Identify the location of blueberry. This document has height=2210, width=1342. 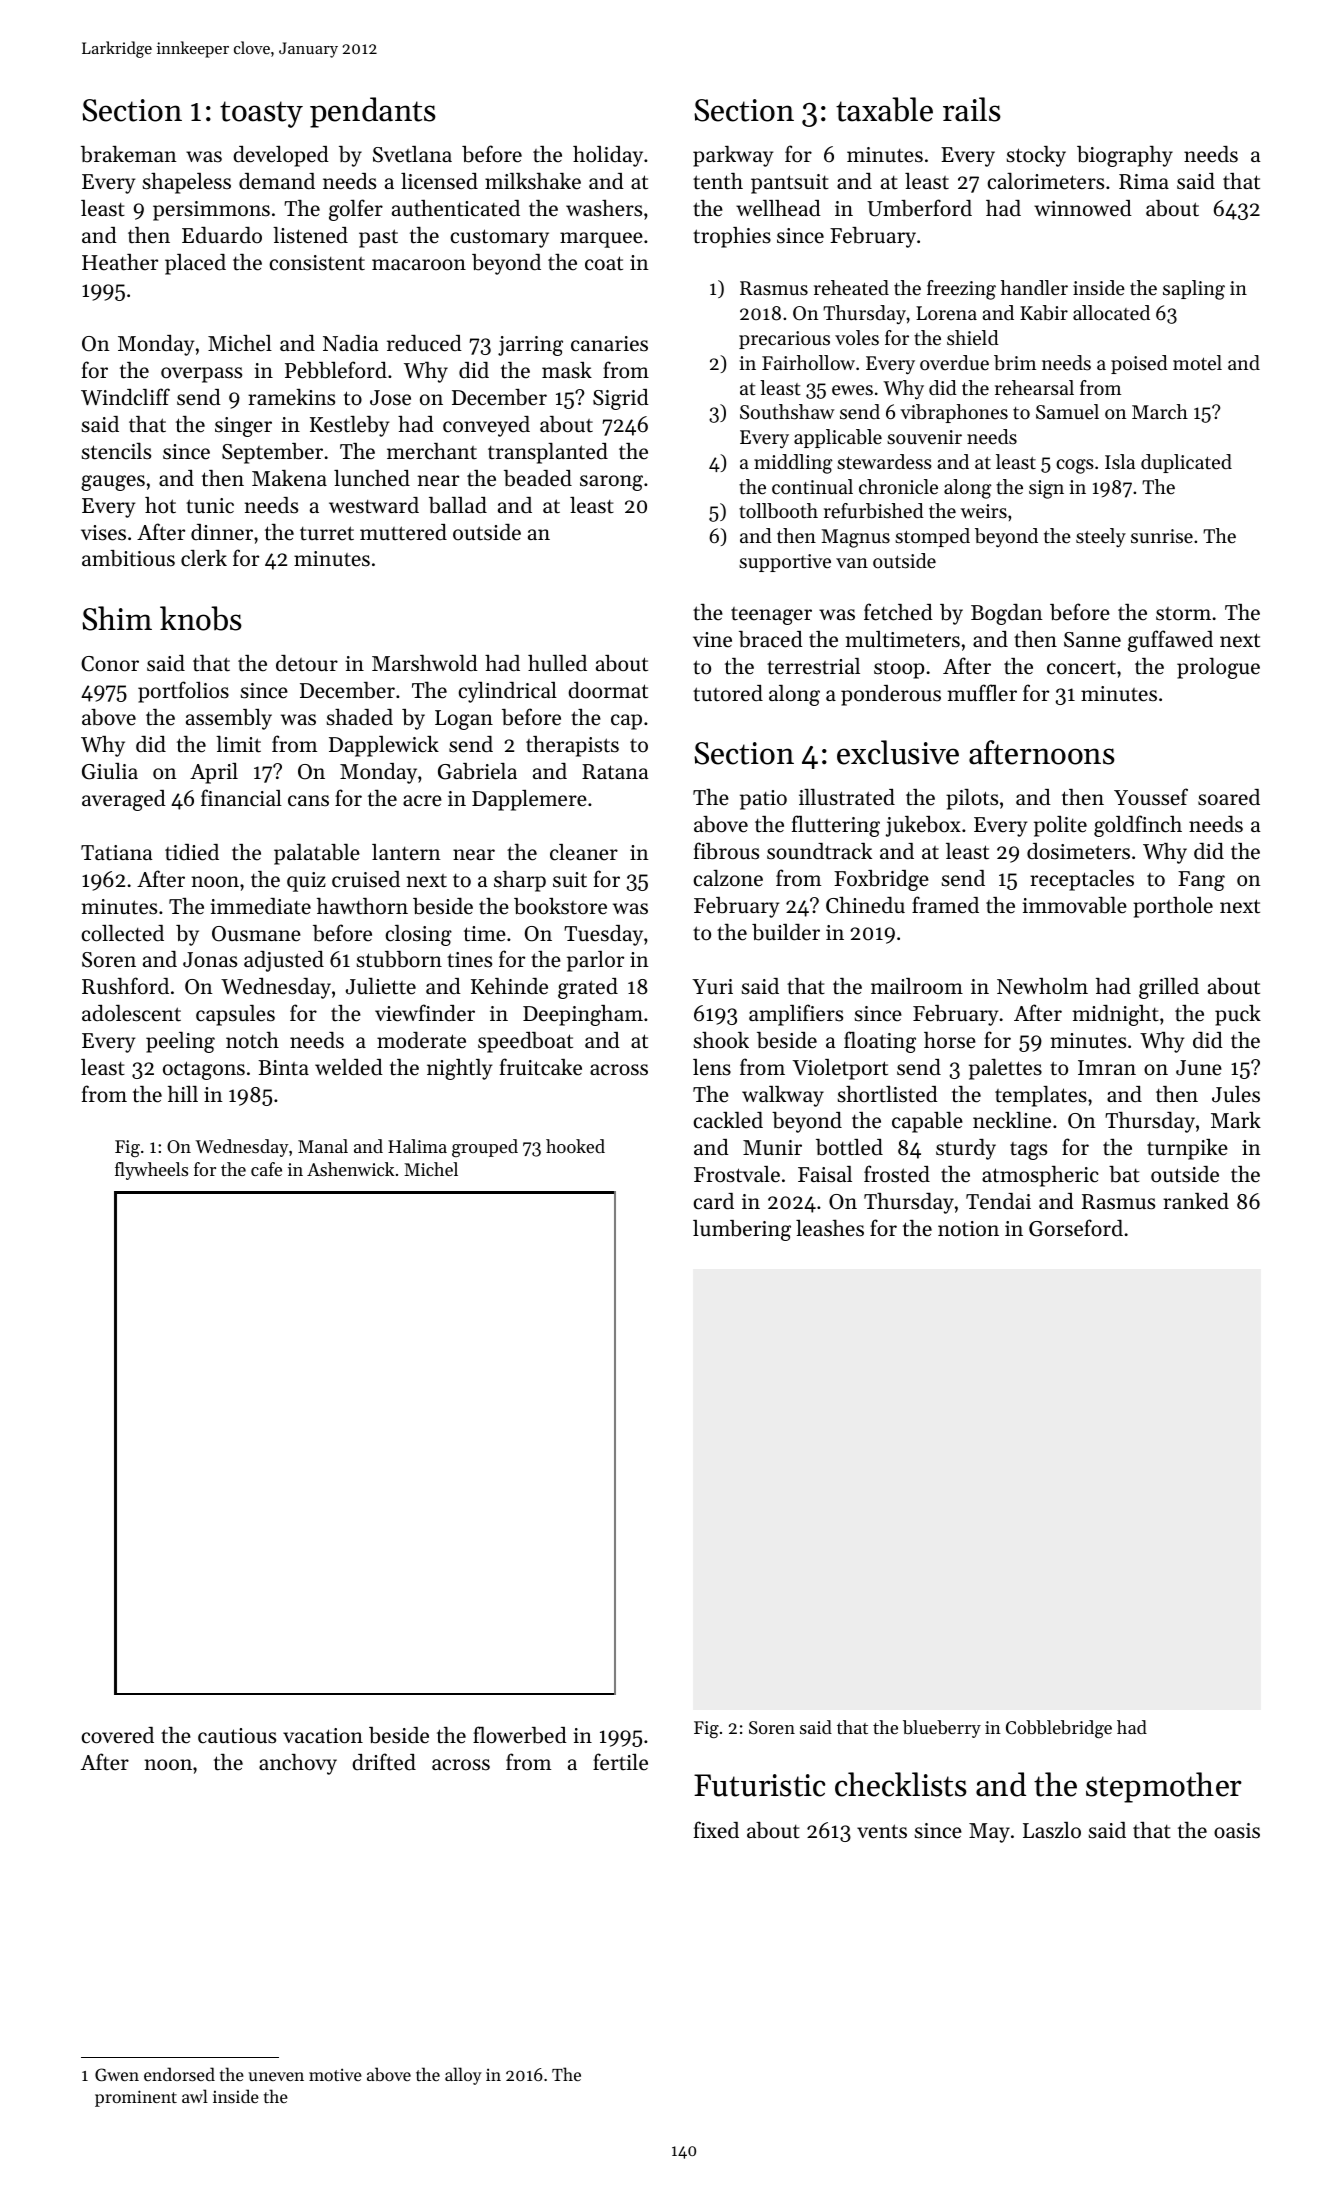
(942, 1729).
